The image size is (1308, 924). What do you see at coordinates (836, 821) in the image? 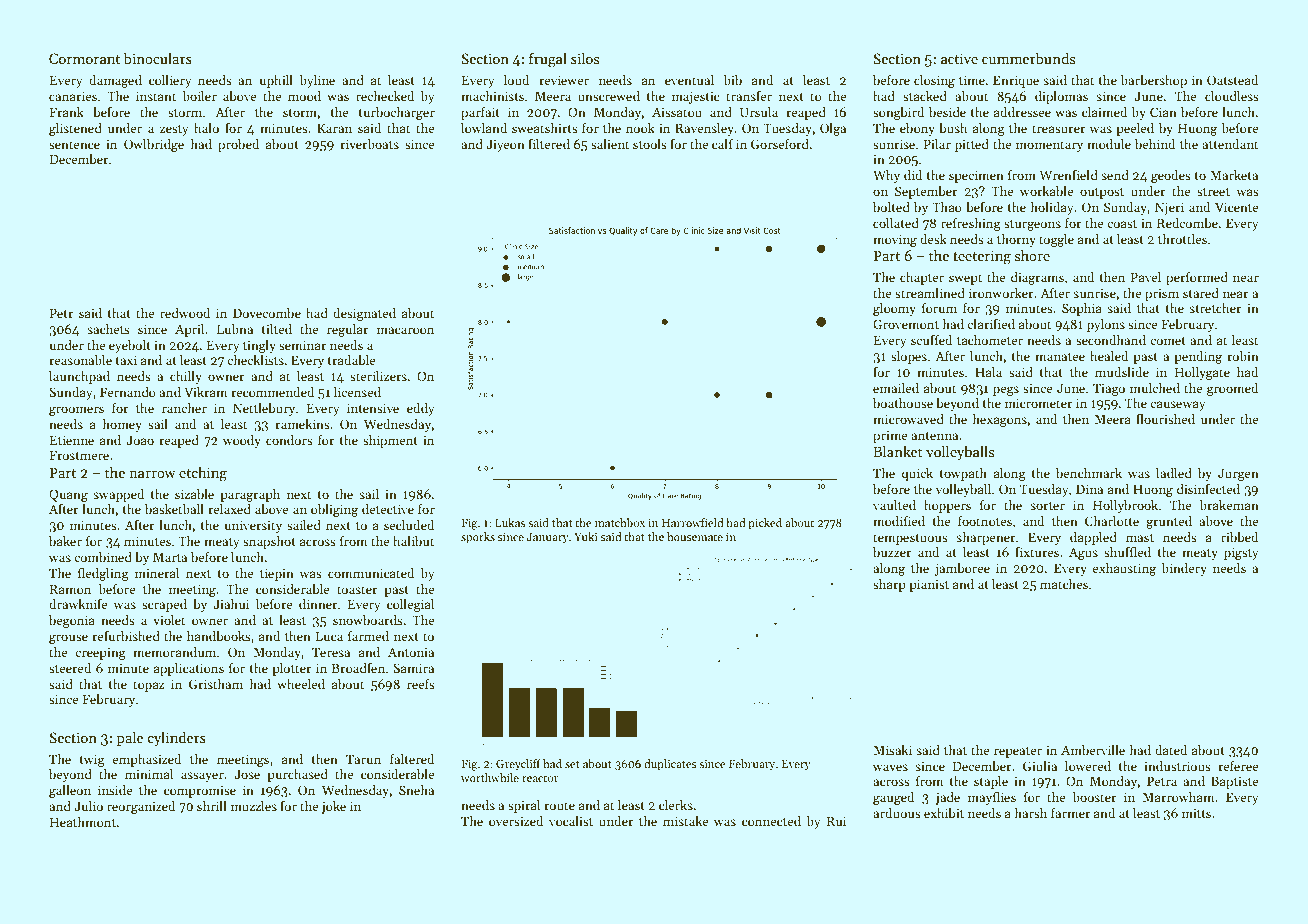
I see `Rui` at bounding box center [836, 821].
